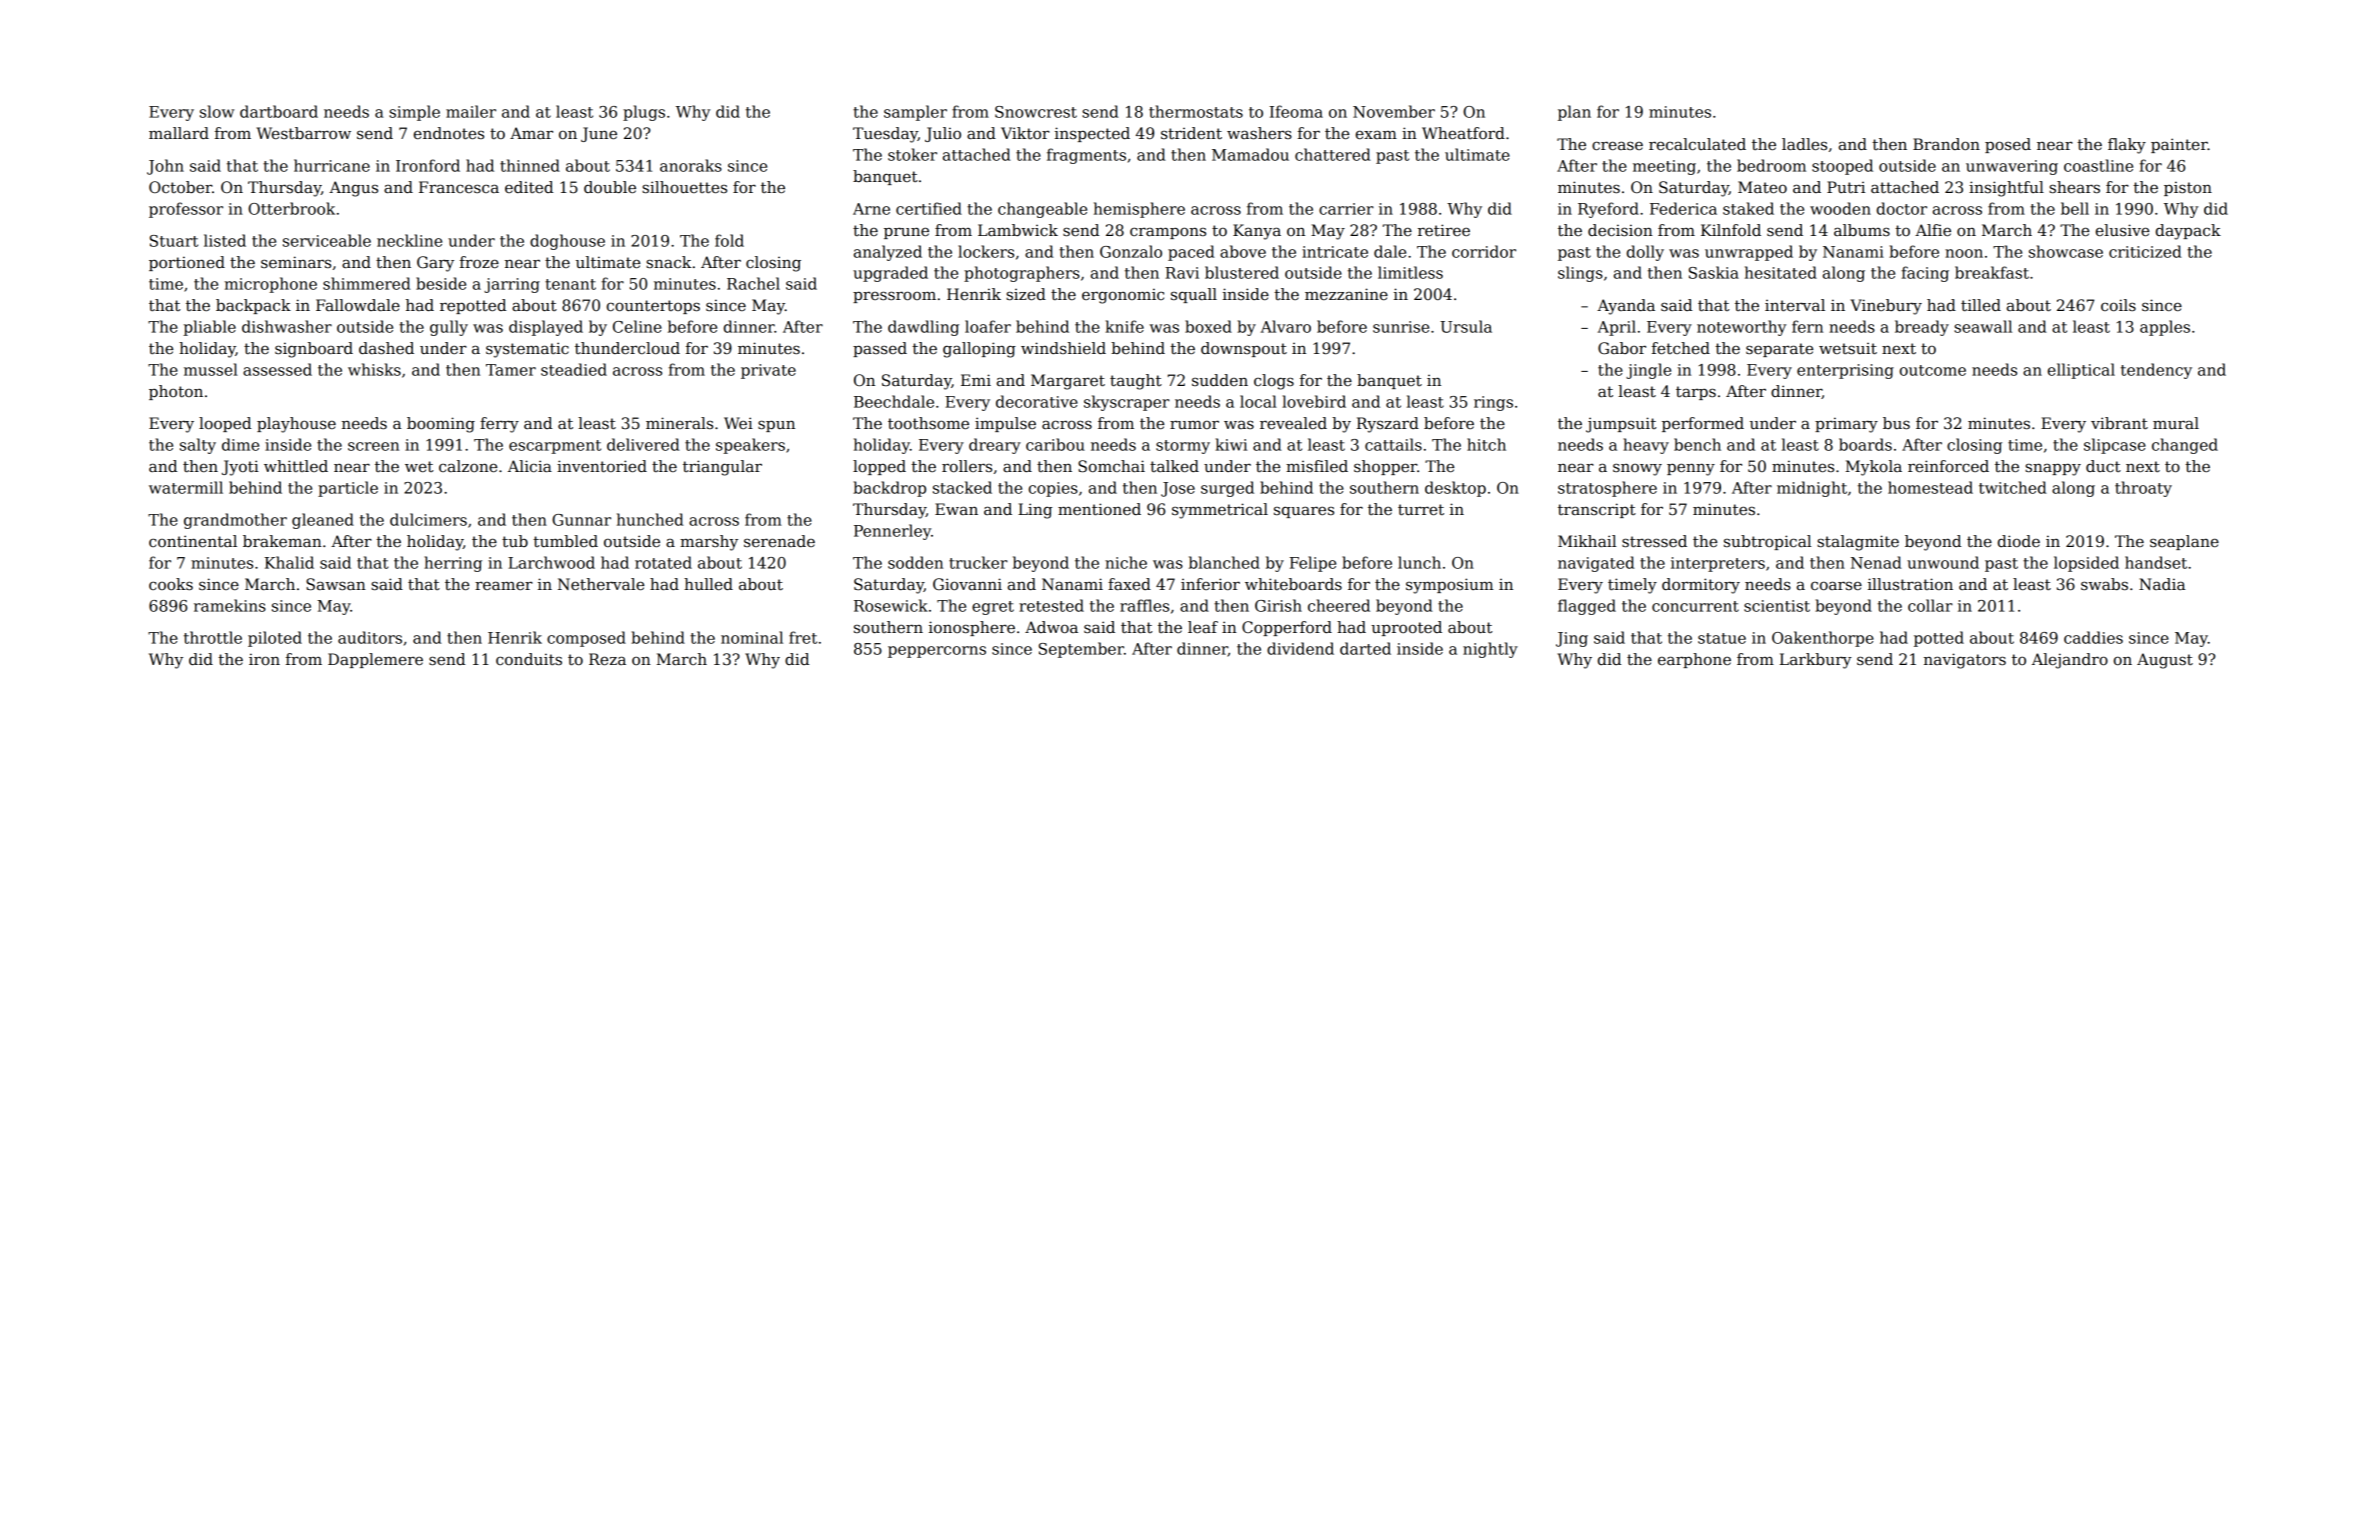  I want to click on cheered, so click(1339, 605).
